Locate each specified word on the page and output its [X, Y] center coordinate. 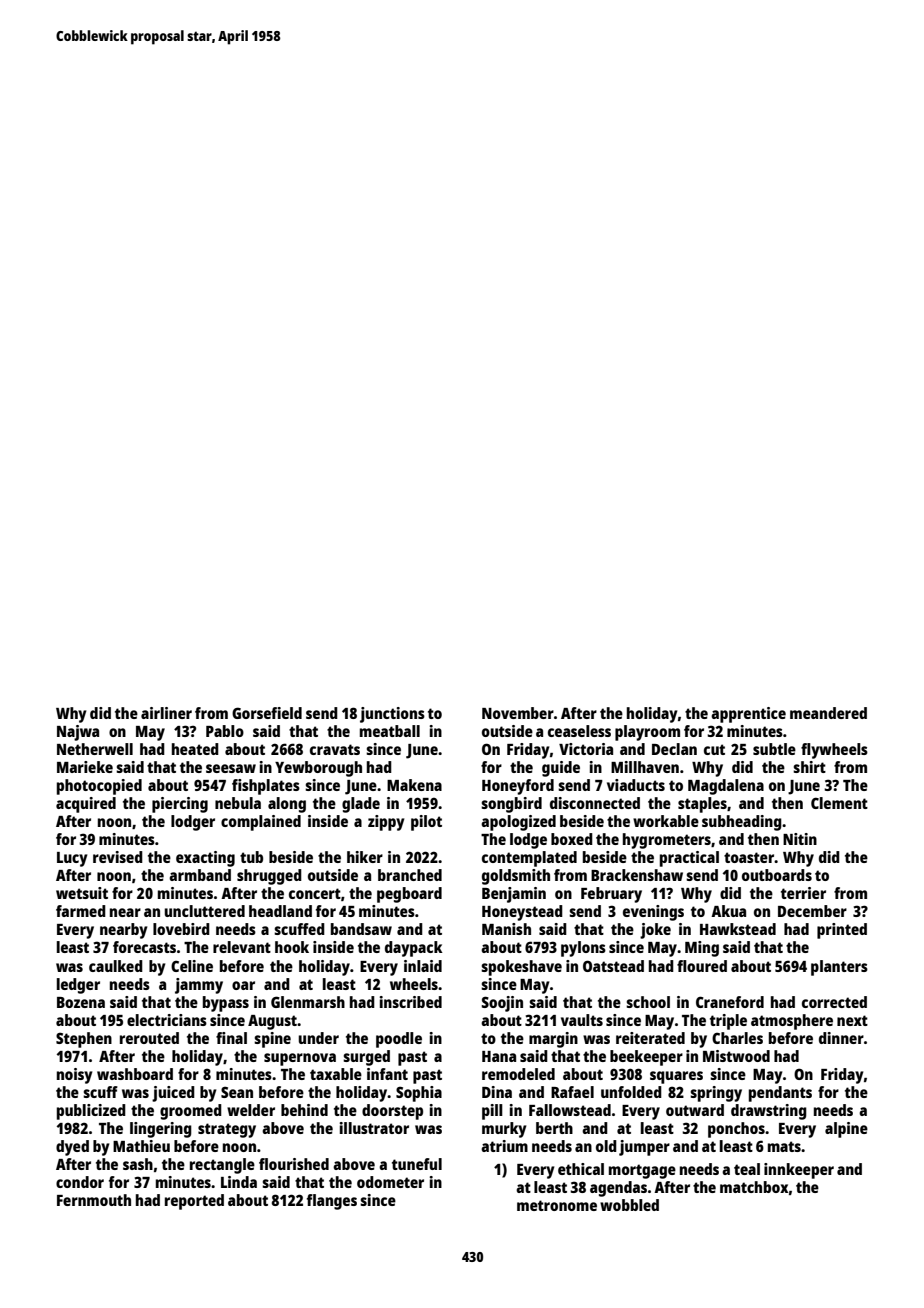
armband [200, 875]
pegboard [409, 895]
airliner [166, 713]
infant [387, 1074]
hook [292, 947]
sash [138, 1164]
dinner [841, 1038]
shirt [809, 767]
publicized [91, 1112]
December [812, 911]
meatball [390, 731]
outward [695, 1110]
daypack [414, 949]
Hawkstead [738, 929]
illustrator [374, 1128]
